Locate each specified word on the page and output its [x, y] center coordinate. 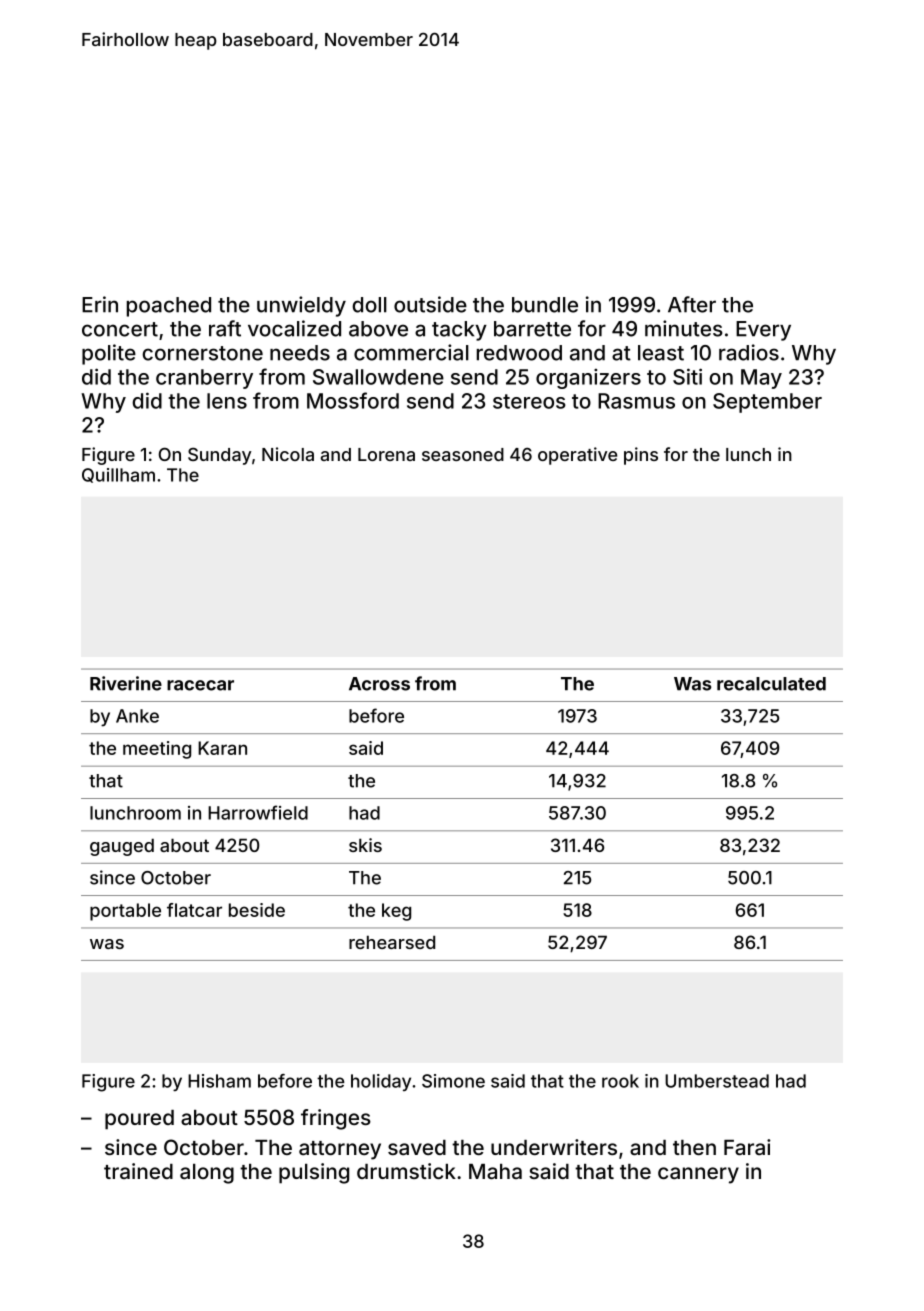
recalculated [771, 684]
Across [379, 684]
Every [763, 331]
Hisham [219, 1081]
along [207, 1174]
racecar [200, 685]
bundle [545, 305]
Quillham [118, 475]
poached [169, 307]
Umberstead [717, 1081]
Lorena [386, 454]
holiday [381, 1082]
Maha [495, 1171]
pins [641, 456]
